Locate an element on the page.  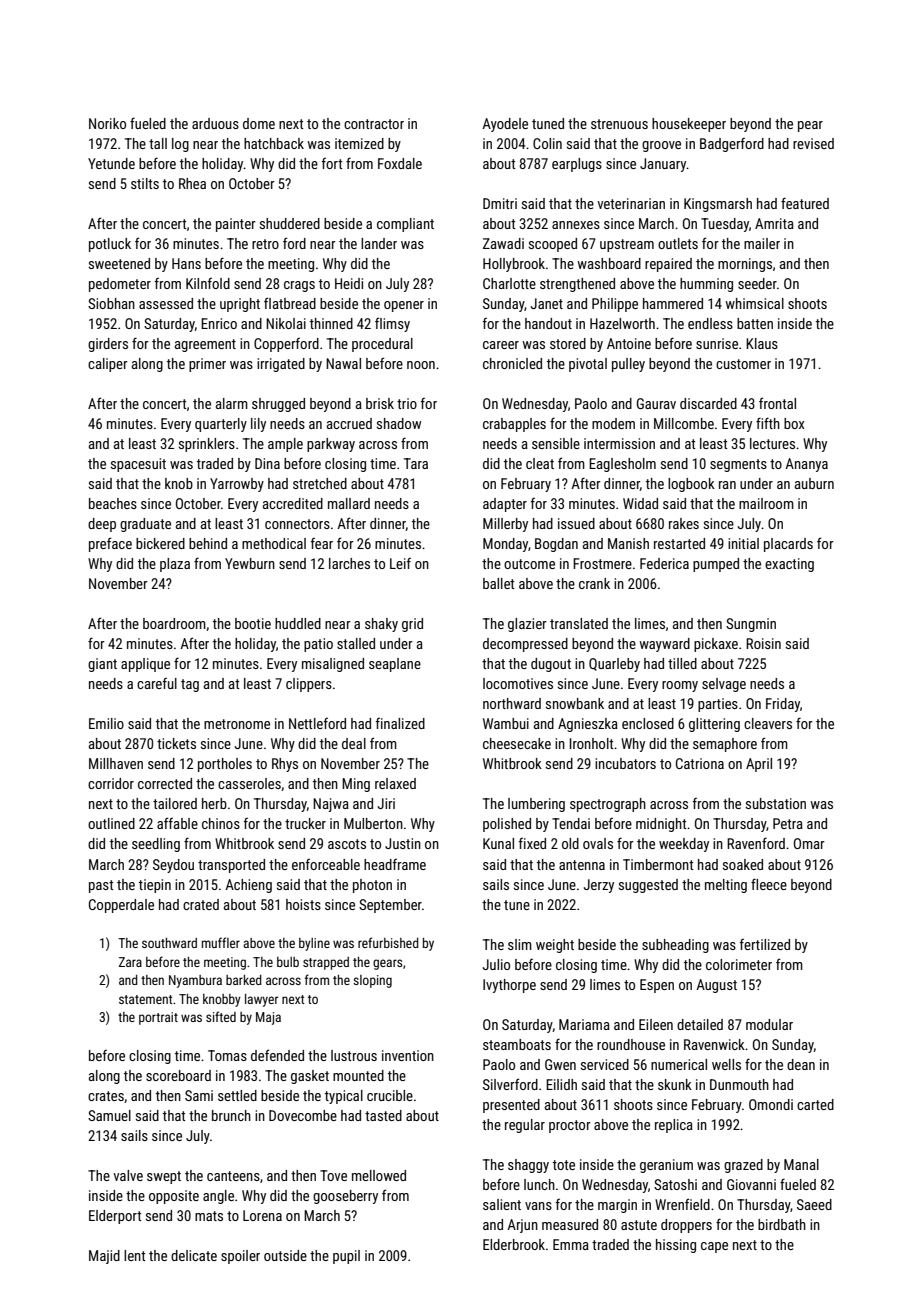
statement is located at coordinates (146, 999).
